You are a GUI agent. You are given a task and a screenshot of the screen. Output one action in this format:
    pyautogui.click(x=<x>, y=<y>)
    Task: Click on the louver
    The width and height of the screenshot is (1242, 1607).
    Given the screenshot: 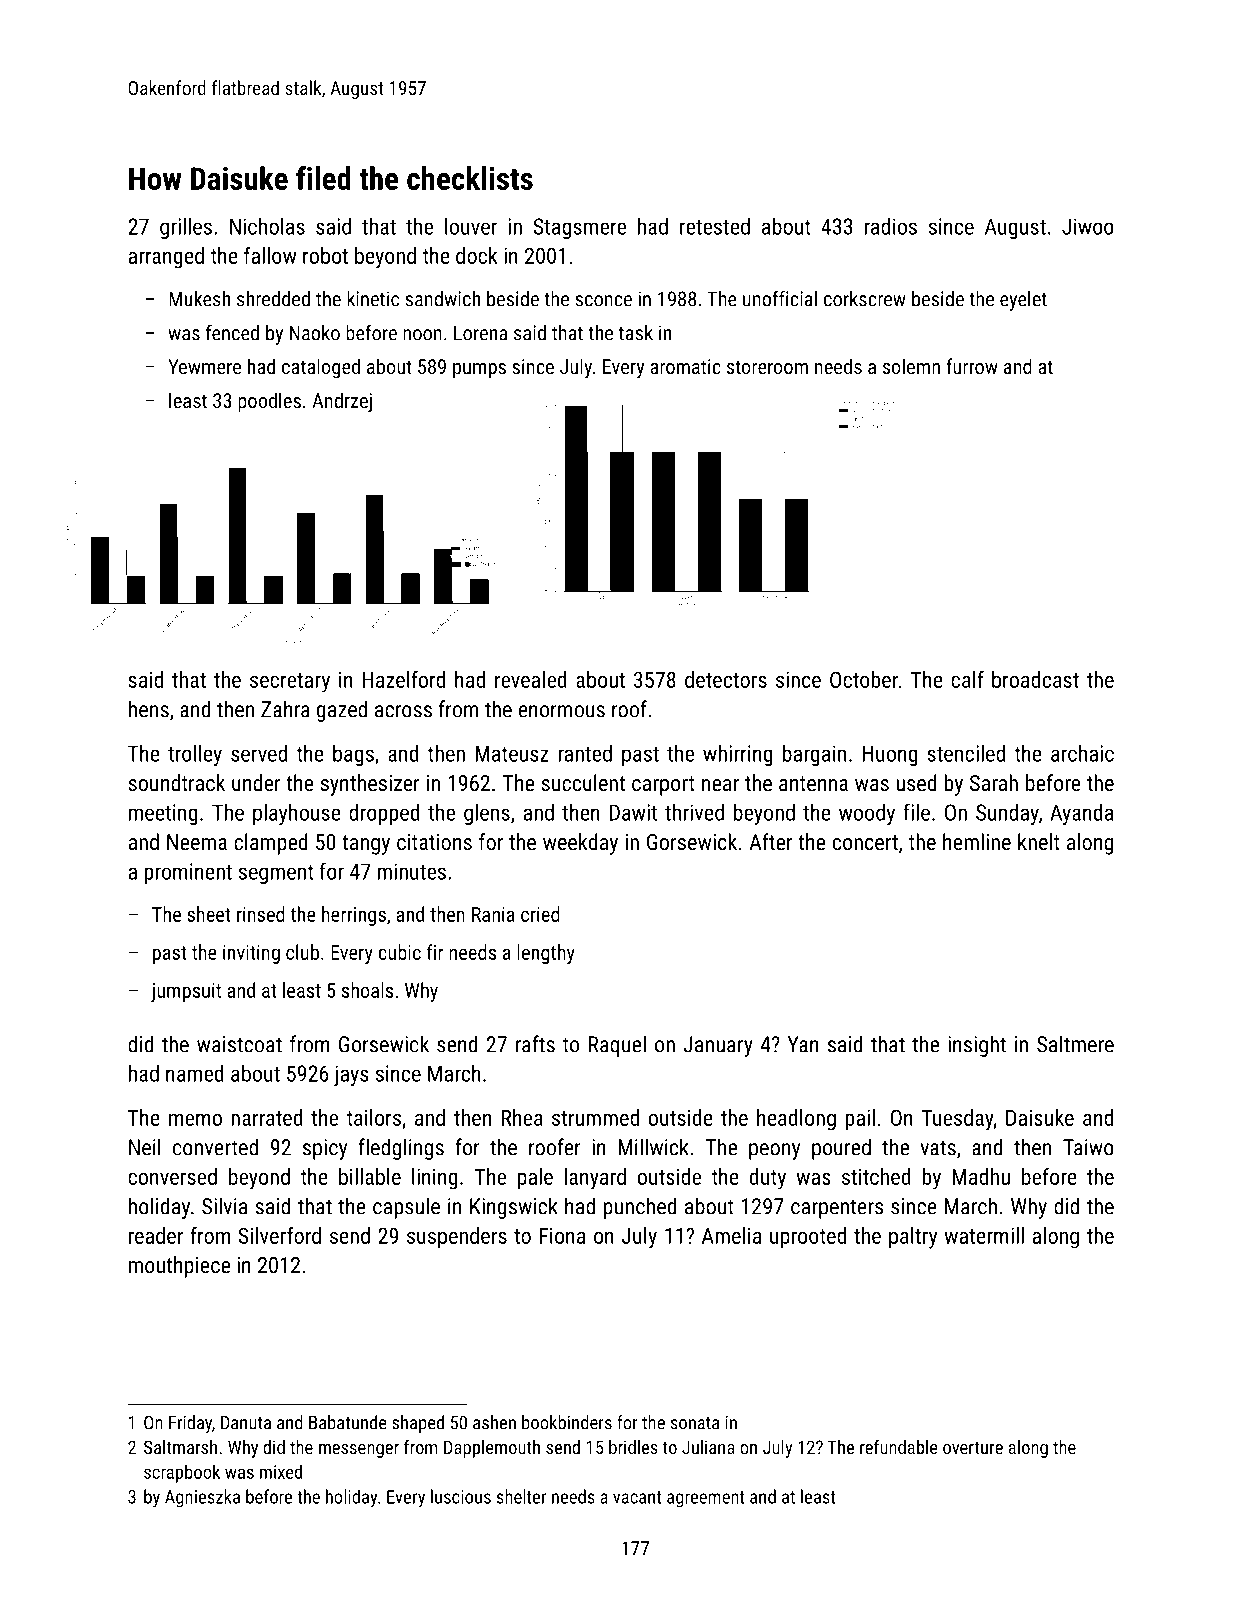 What is the action you would take?
    pyautogui.click(x=471, y=226)
